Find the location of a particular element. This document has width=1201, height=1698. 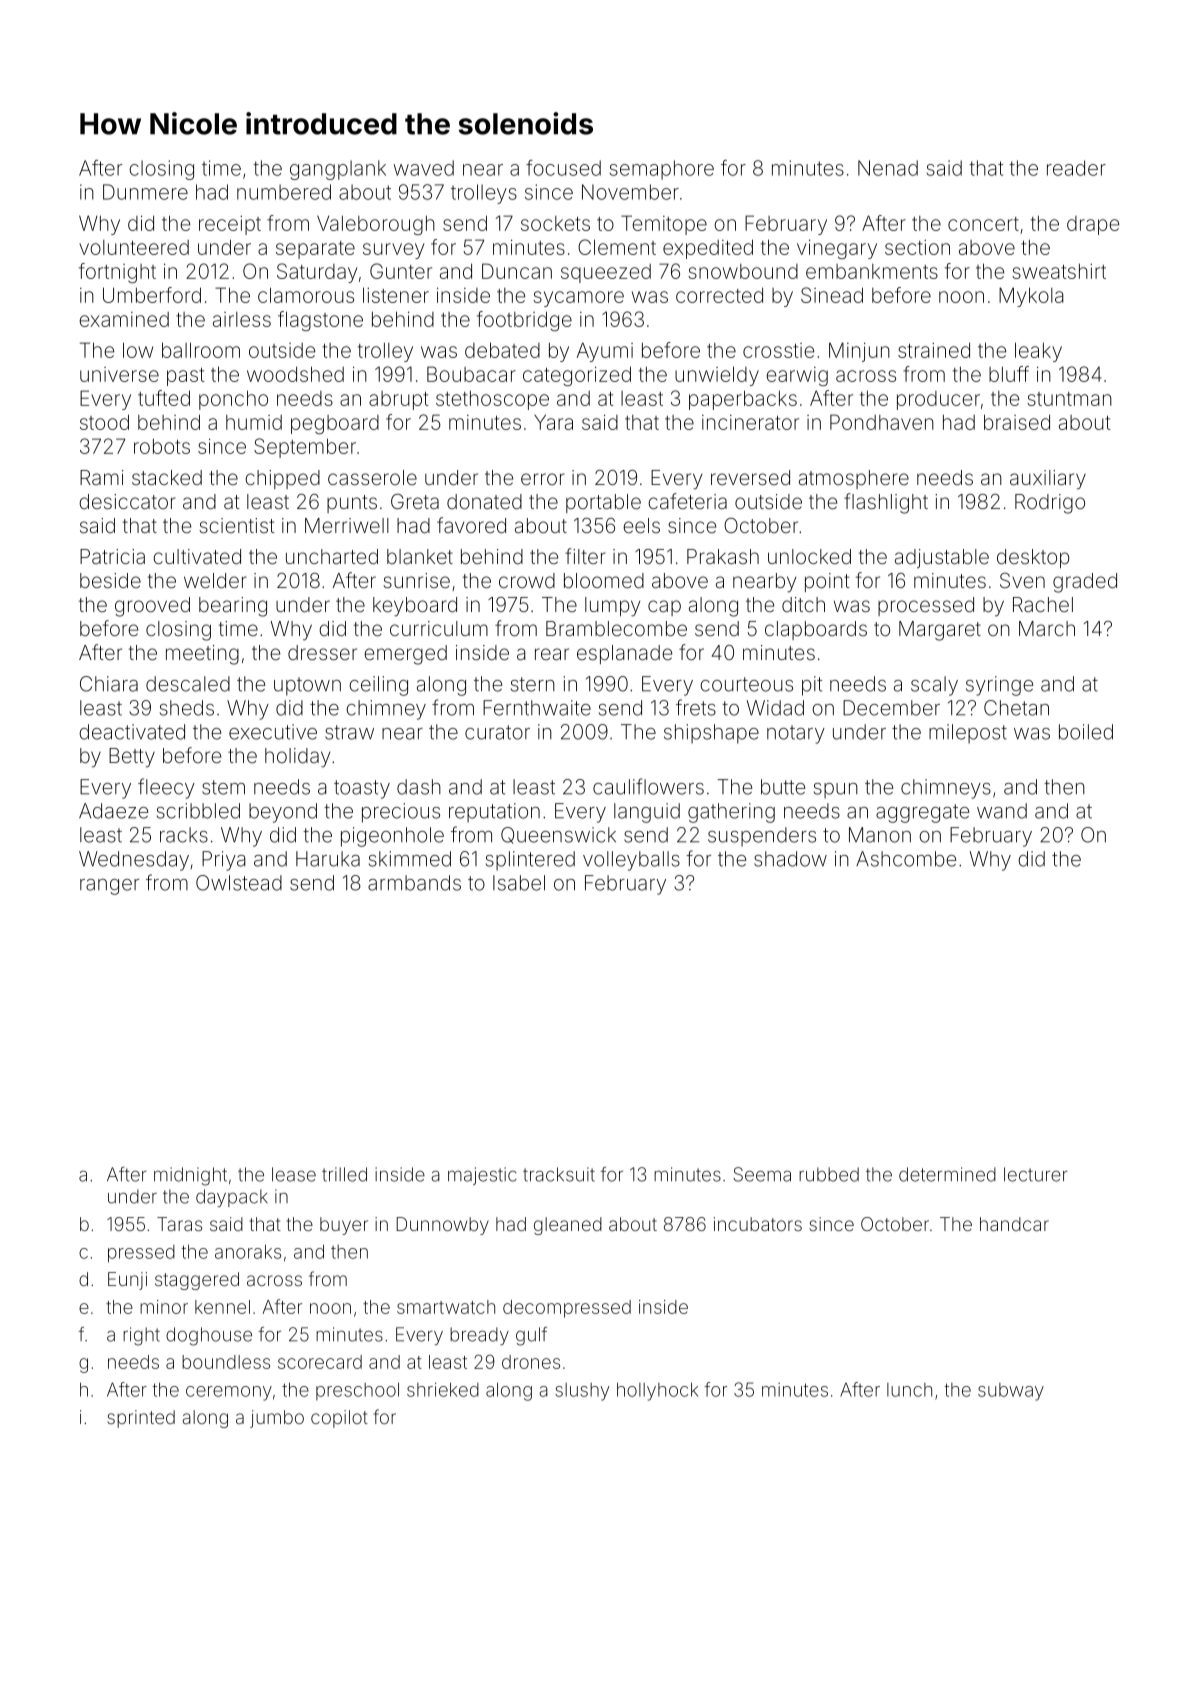

sprinted is located at coordinates (141, 1419).
